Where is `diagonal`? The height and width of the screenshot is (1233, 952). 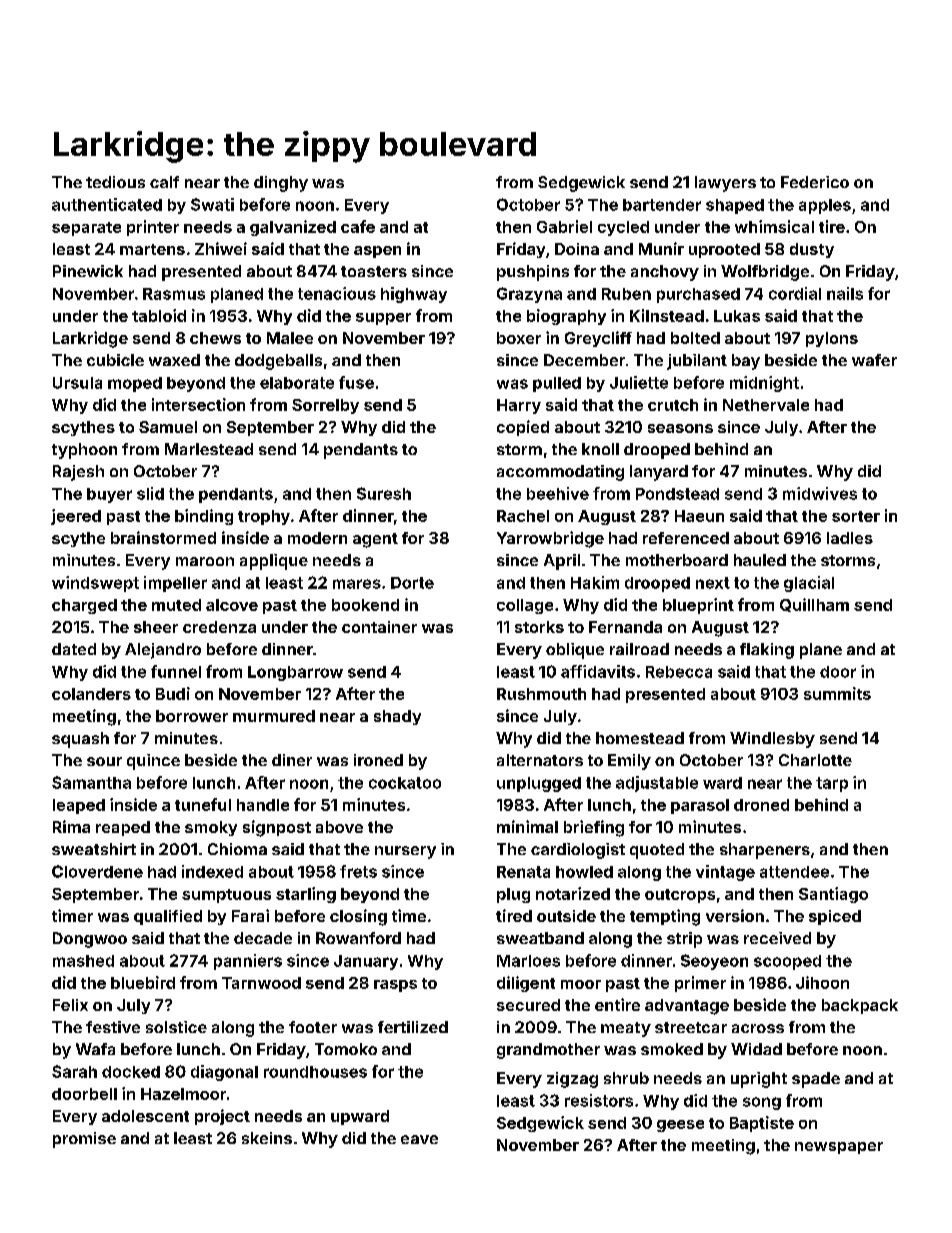
diagonal is located at coordinates (224, 1073).
